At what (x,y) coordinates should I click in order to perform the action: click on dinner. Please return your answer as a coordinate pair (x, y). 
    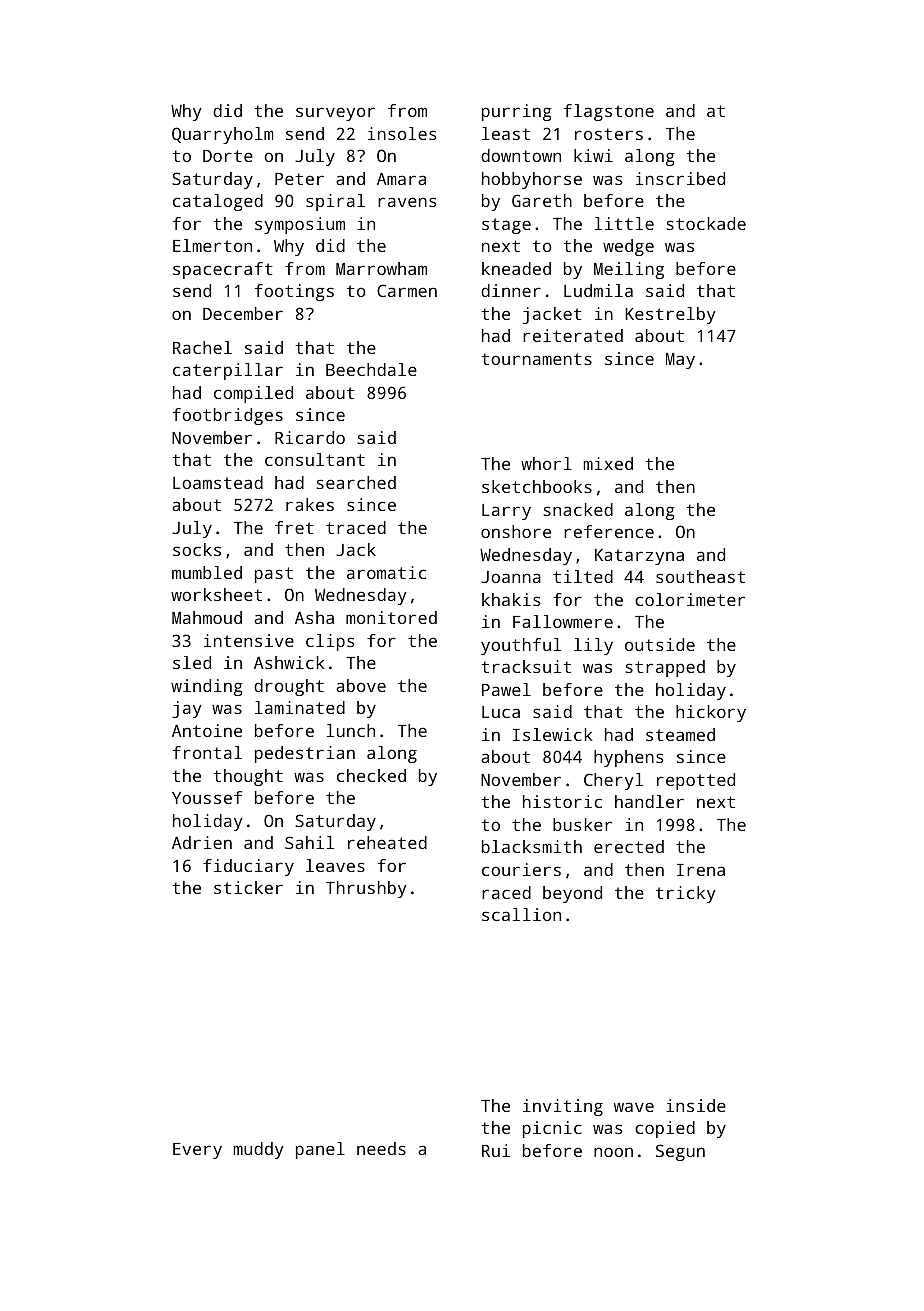
    Looking at the image, I should click on (511, 290).
